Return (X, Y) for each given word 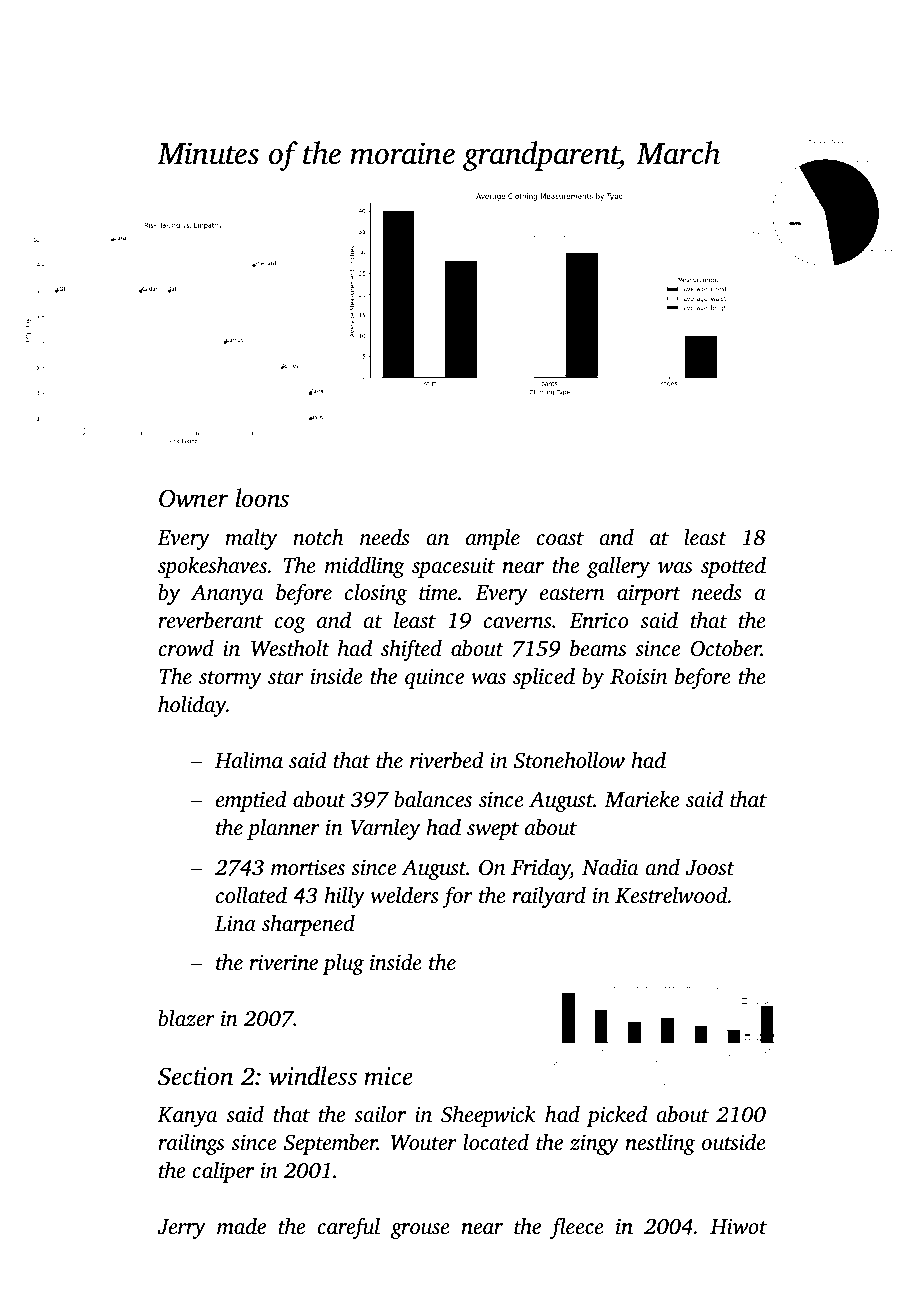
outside (734, 1142)
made (241, 1226)
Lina (235, 923)
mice (388, 1076)
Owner (194, 498)
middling (365, 567)
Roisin (638, 676)
